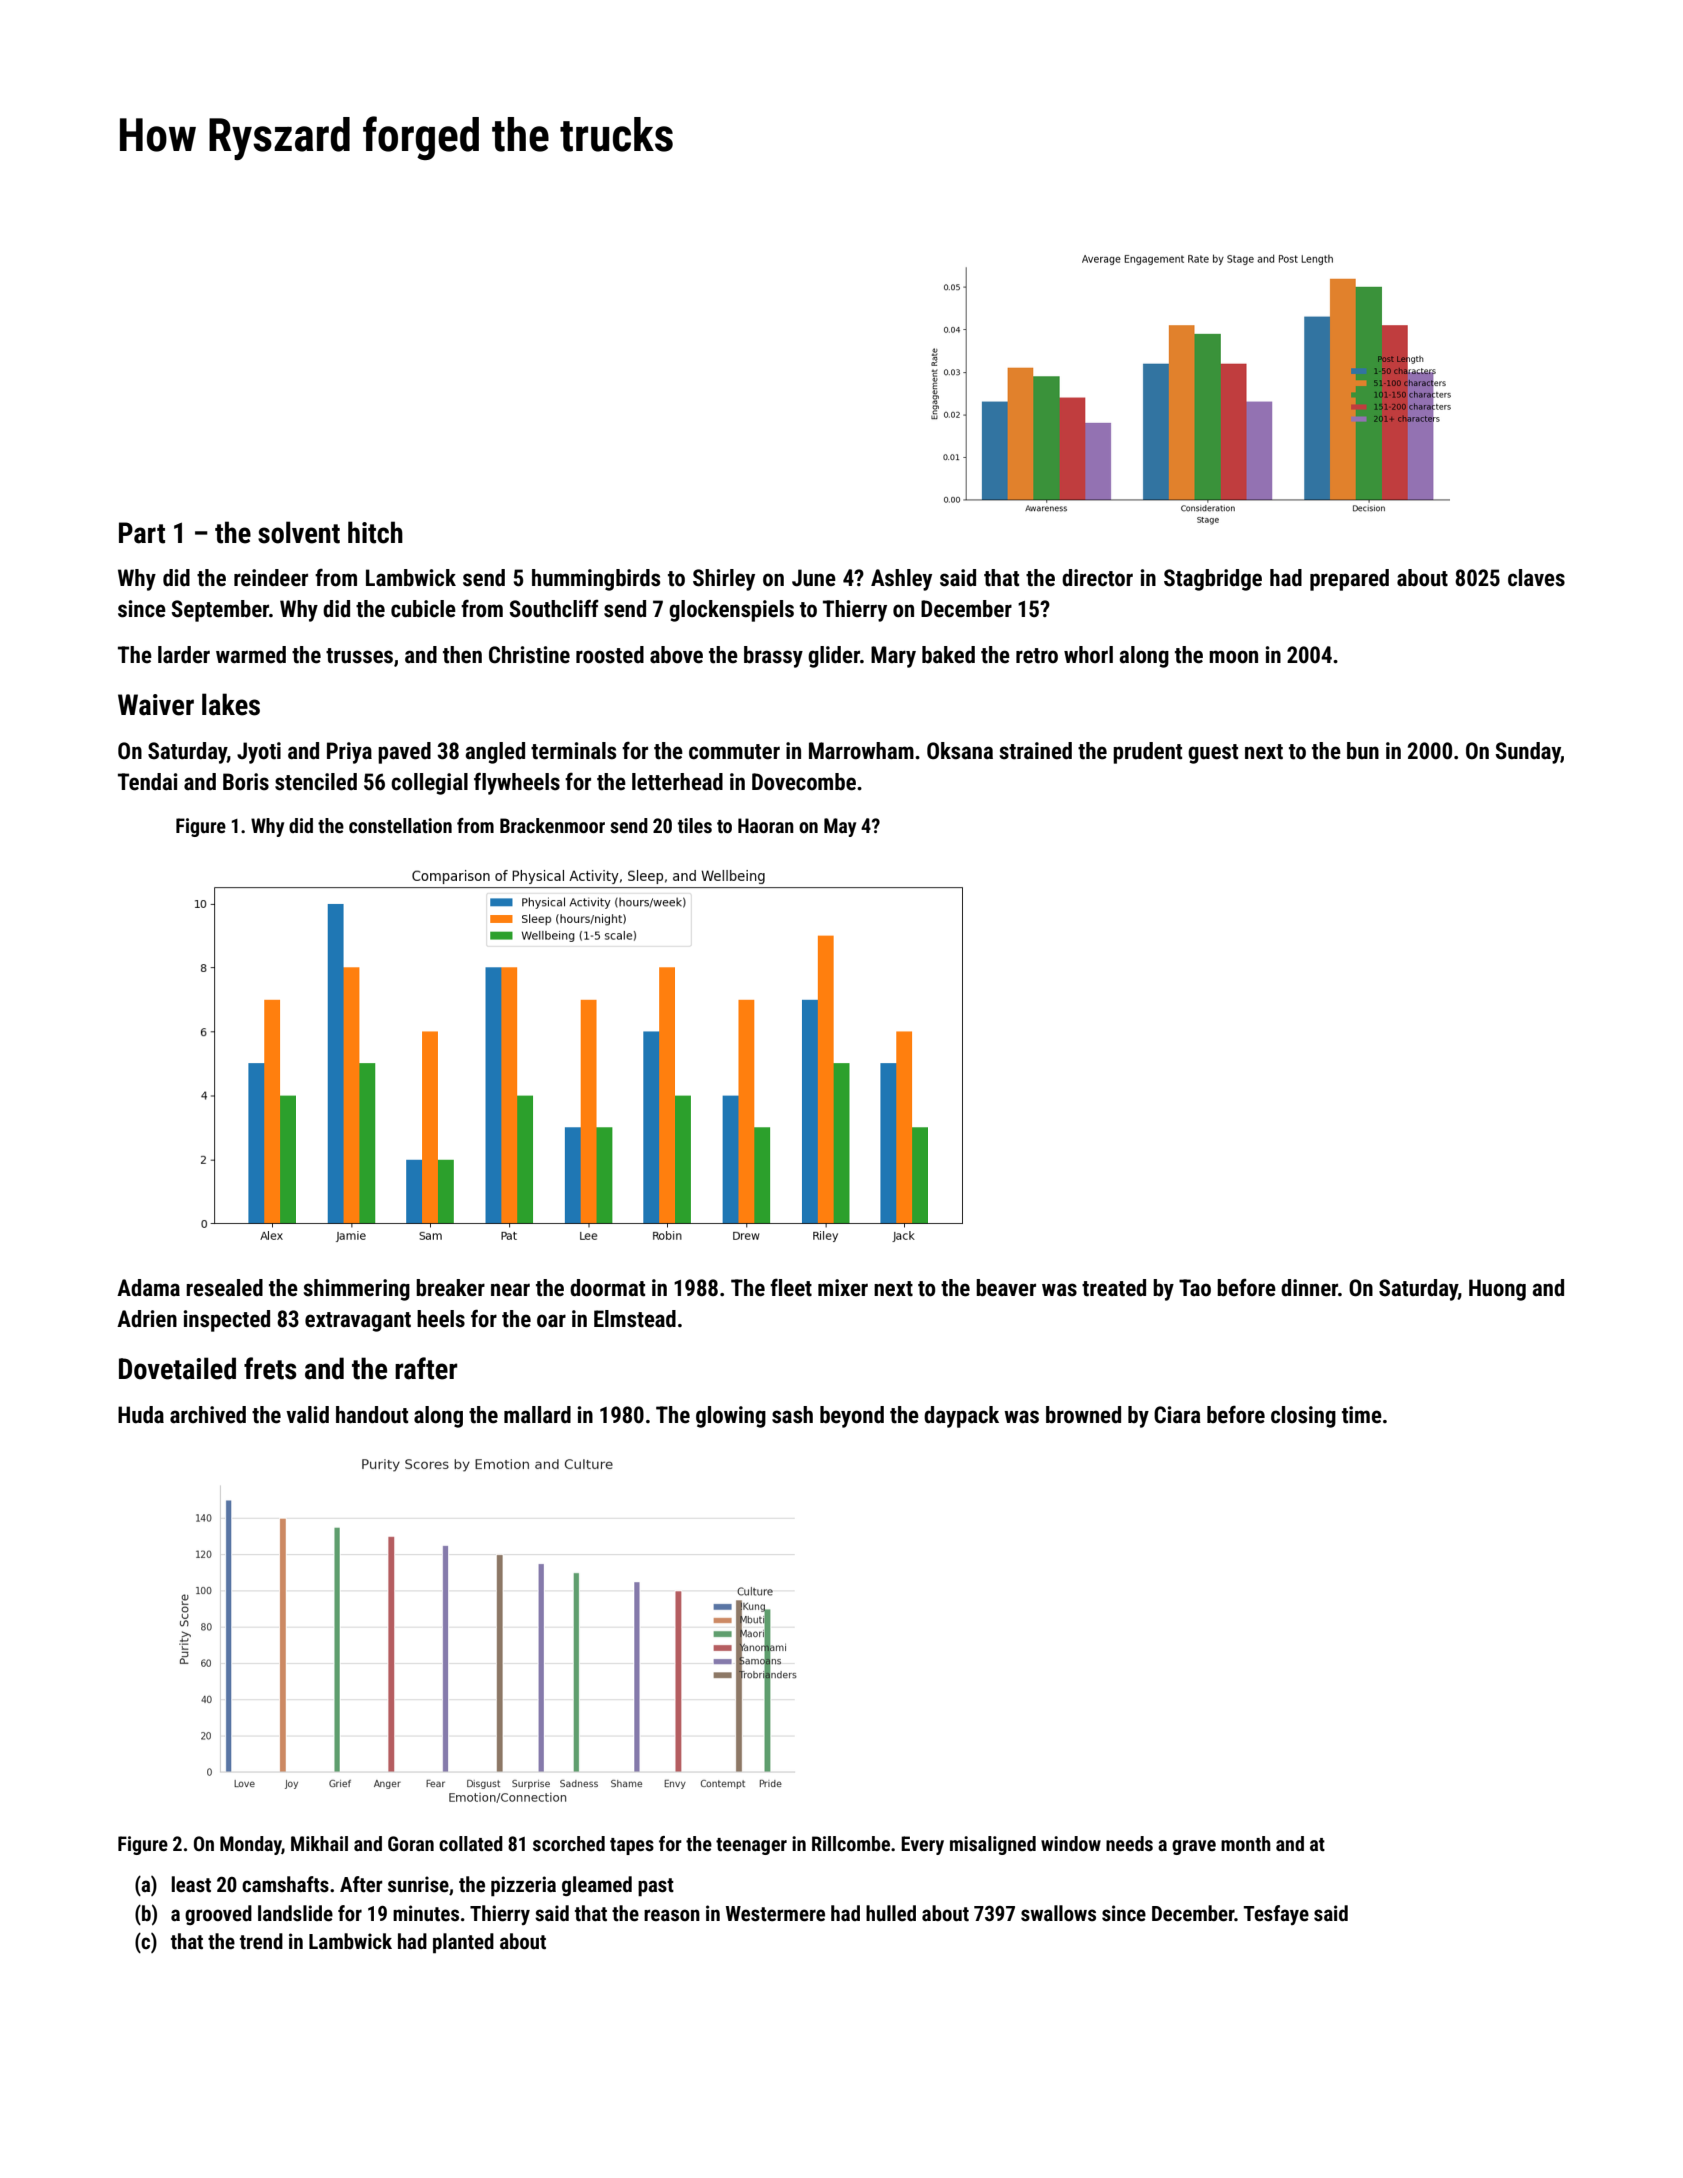  What do you see at coordinates (156, 705) in the screenshot?
I see `Waiver` at bounding box center [156, 705].
